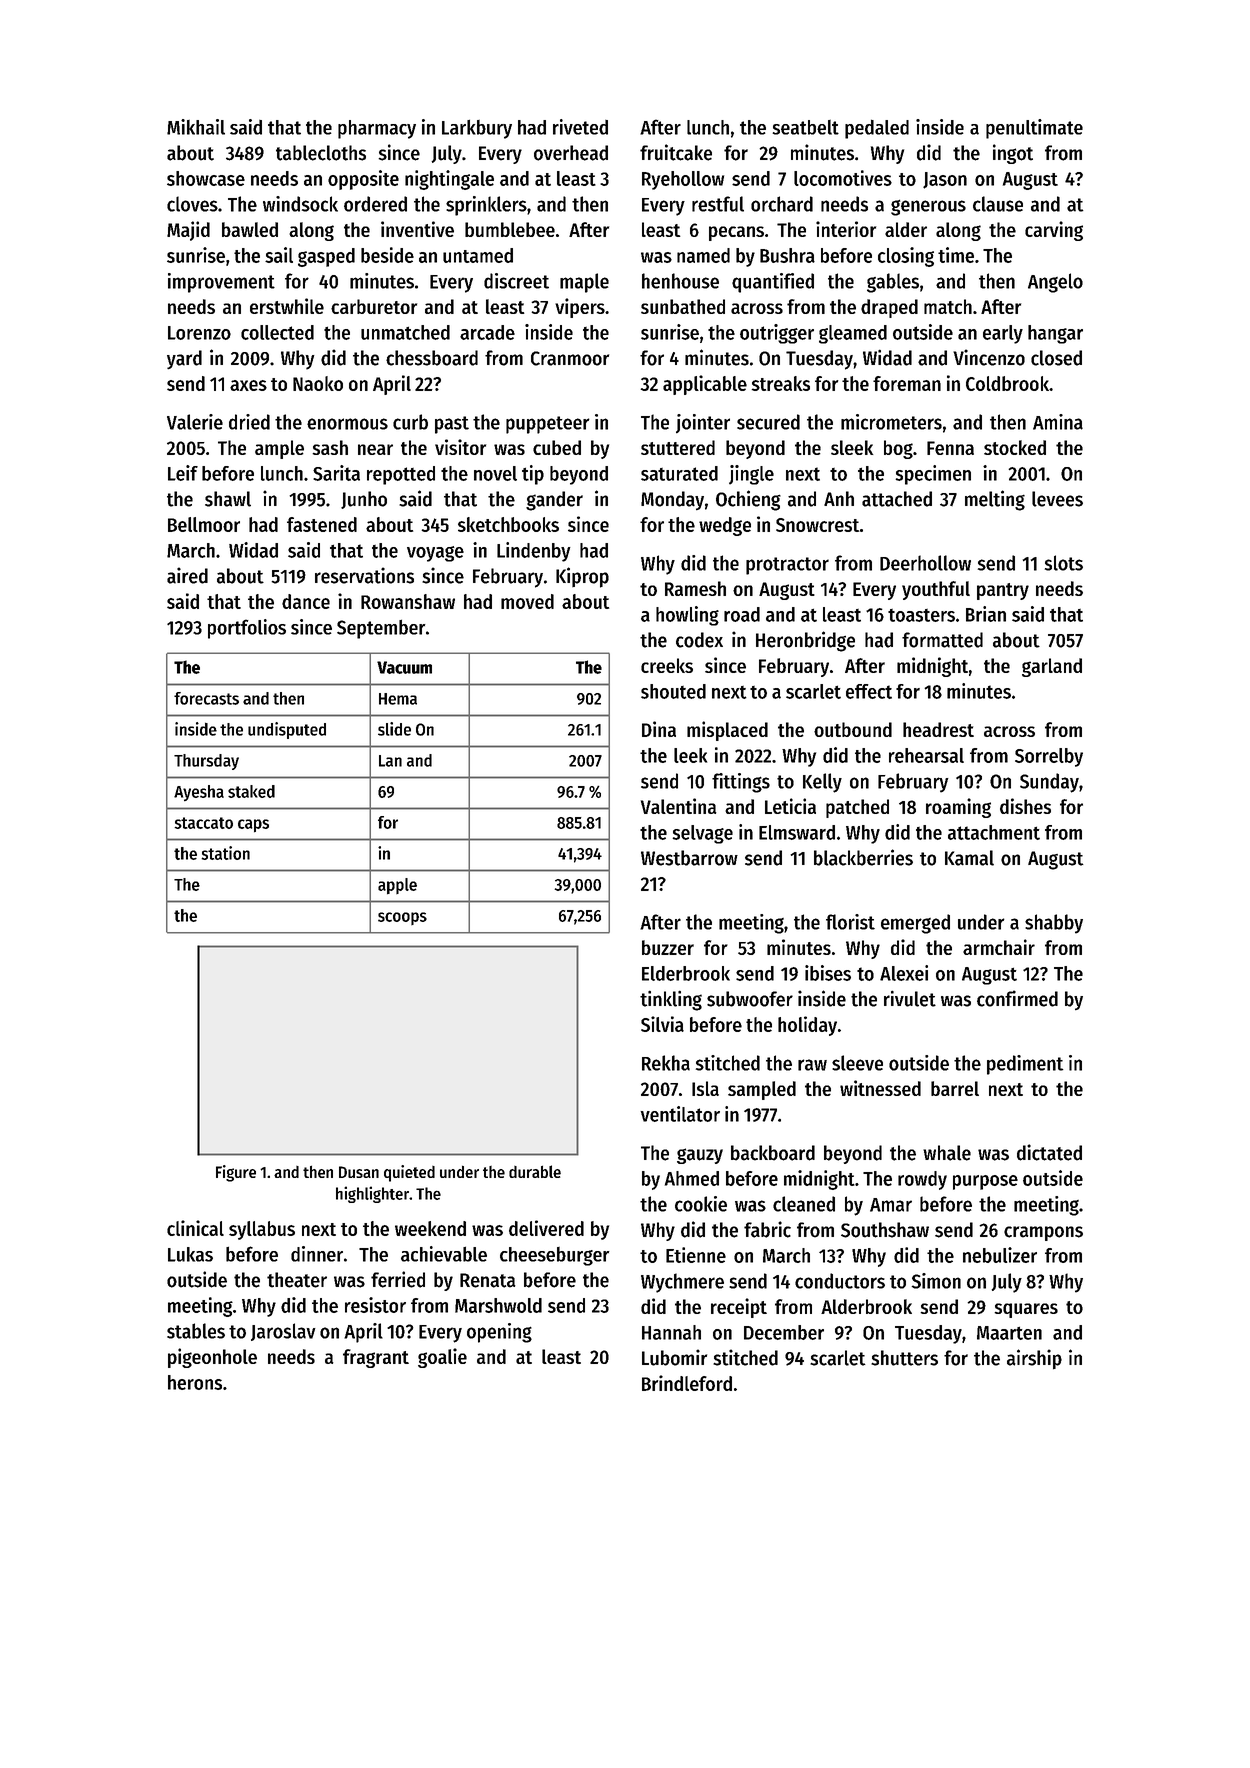 This image has width=1250, height=1768. Describe the element at coordinates (1034, 1359) in the image. I see `airship` at that location.
